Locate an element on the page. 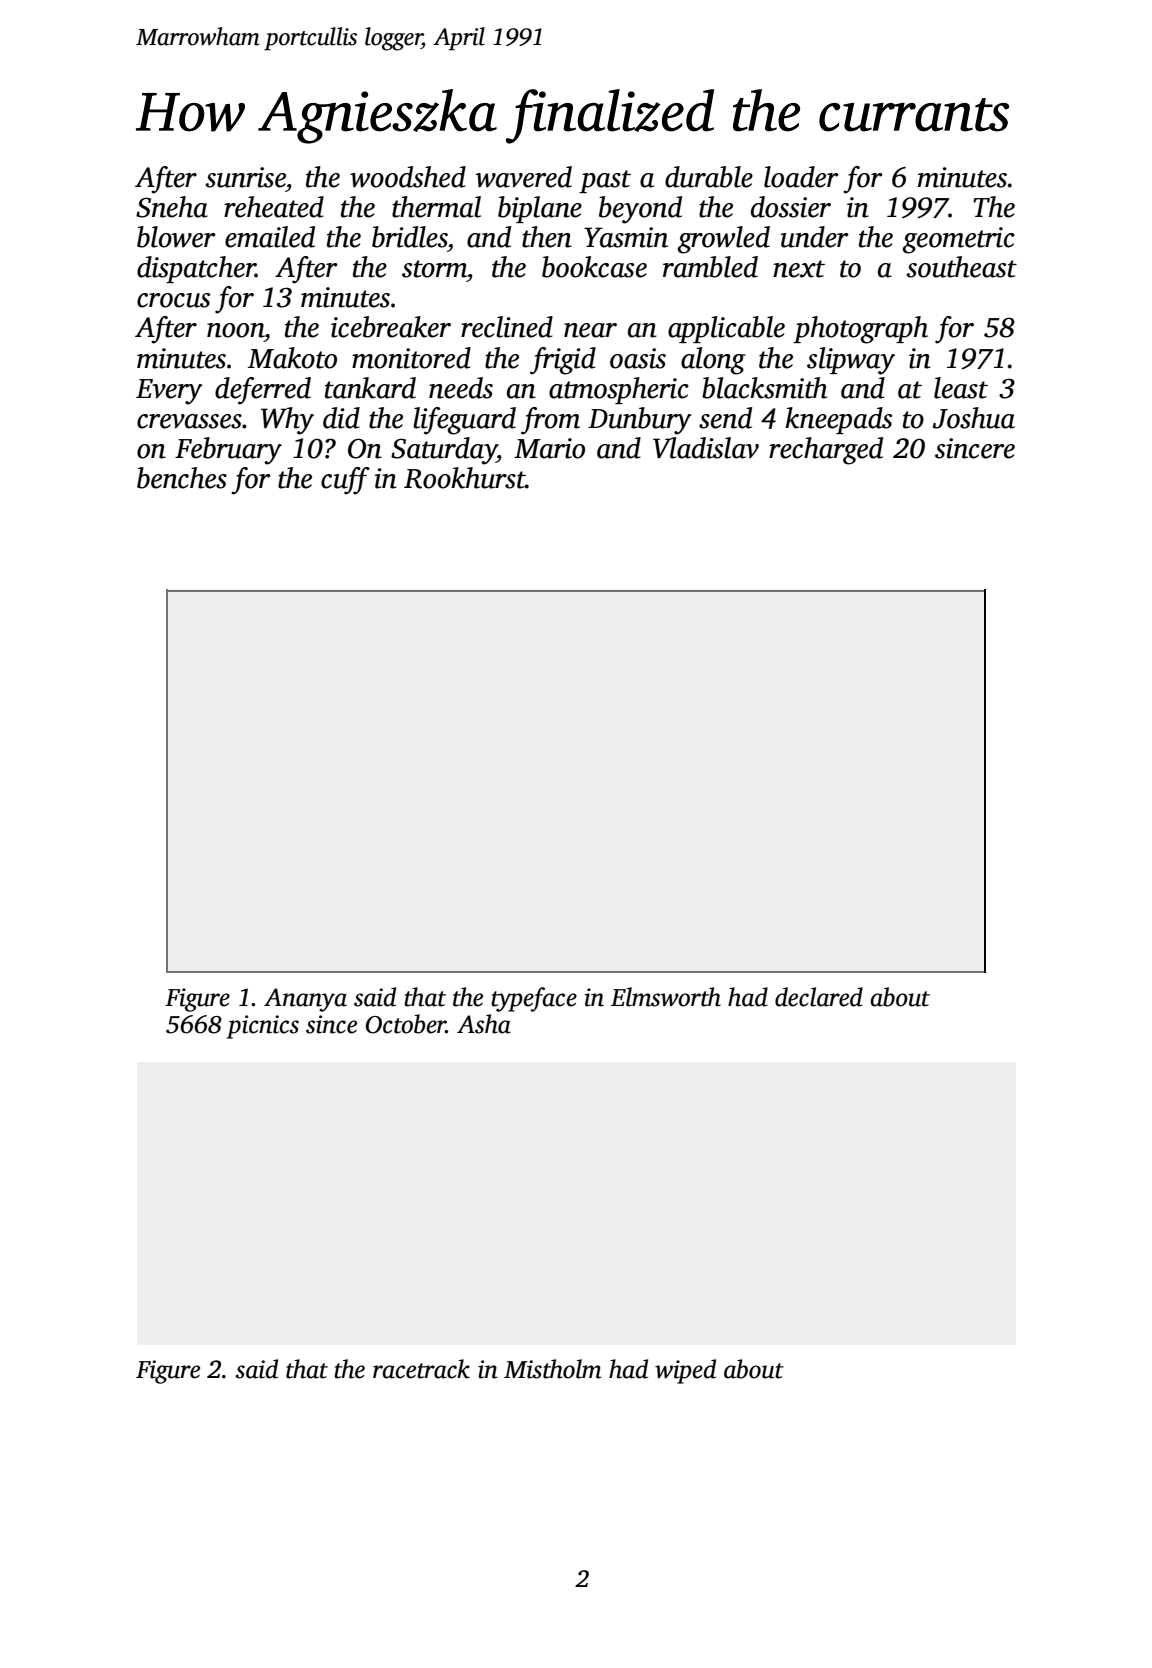  picnics is located at coordinates (263, 1027).
